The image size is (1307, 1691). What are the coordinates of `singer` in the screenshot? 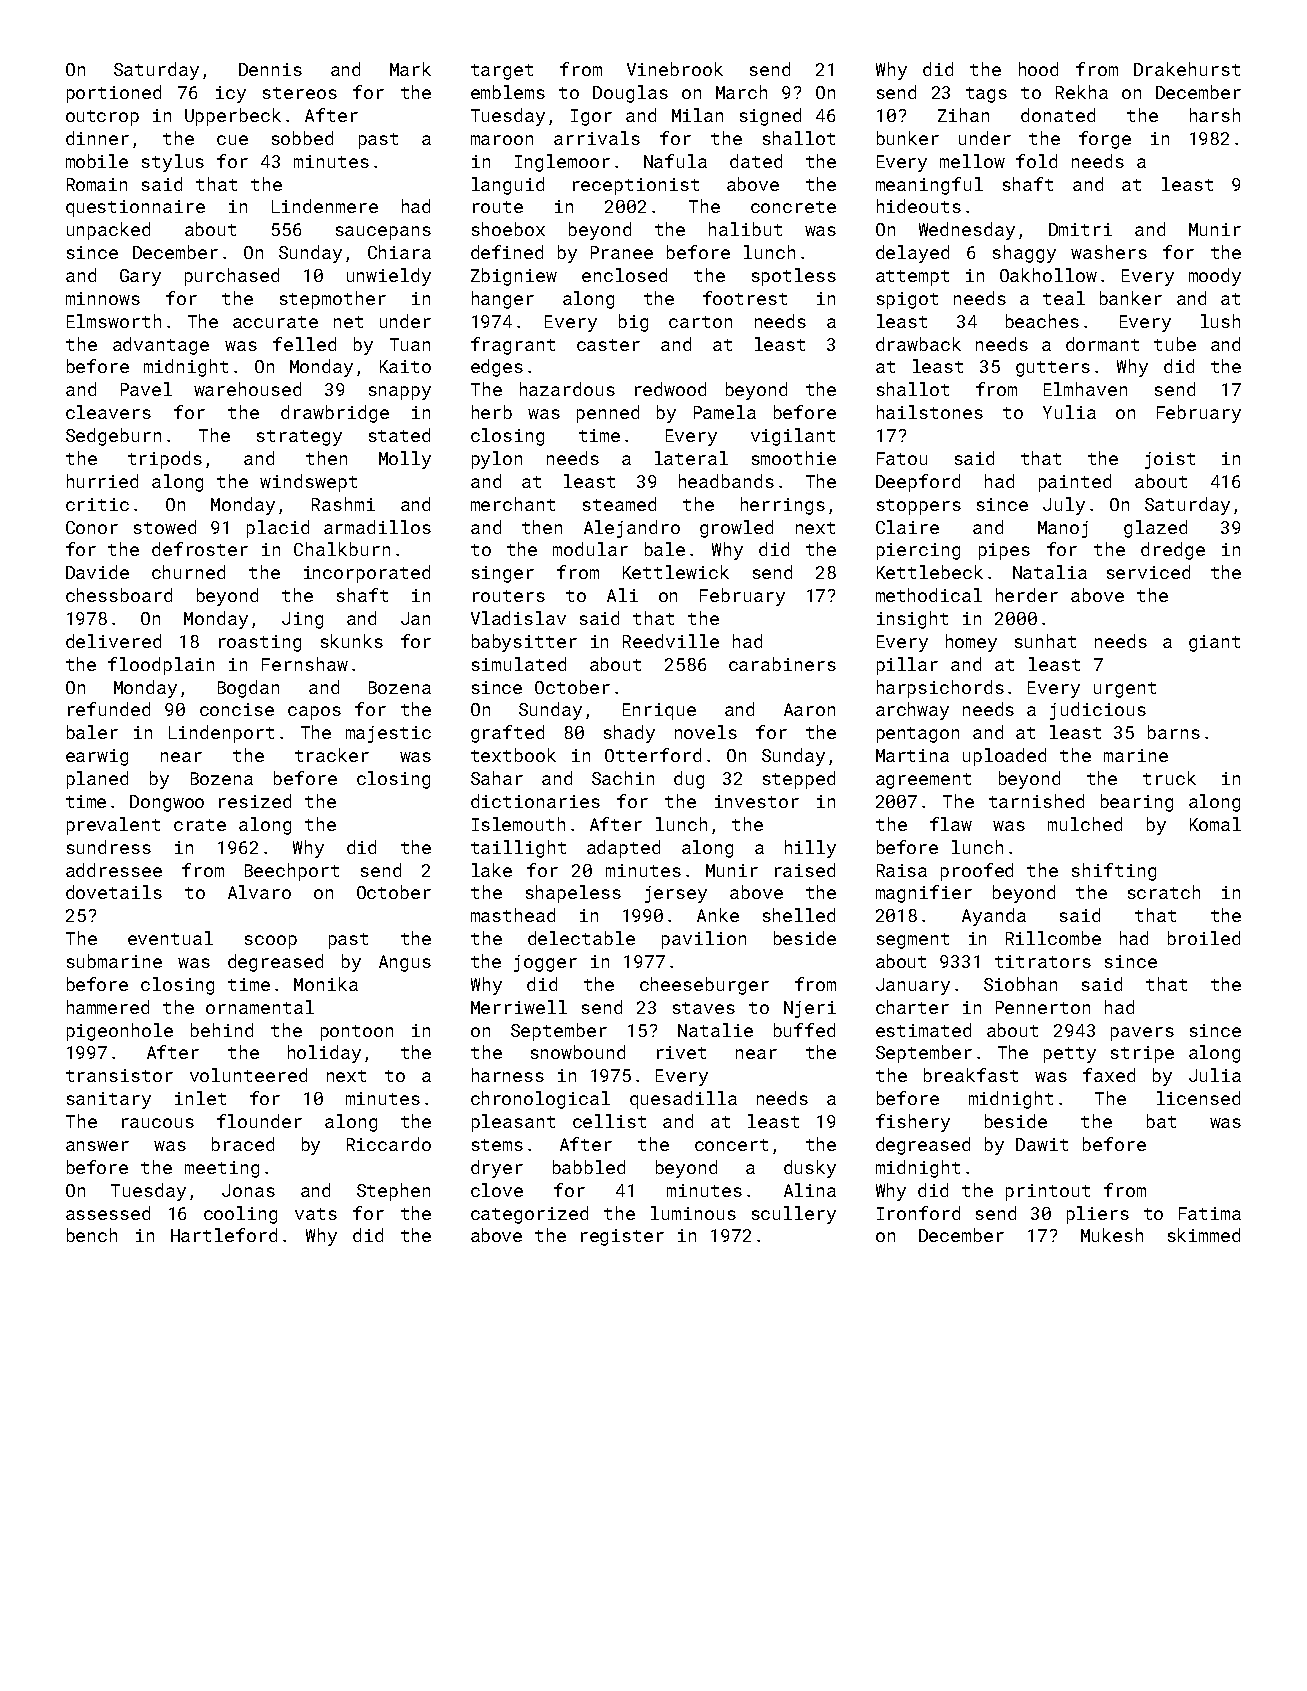 It's located at (503, 574).
